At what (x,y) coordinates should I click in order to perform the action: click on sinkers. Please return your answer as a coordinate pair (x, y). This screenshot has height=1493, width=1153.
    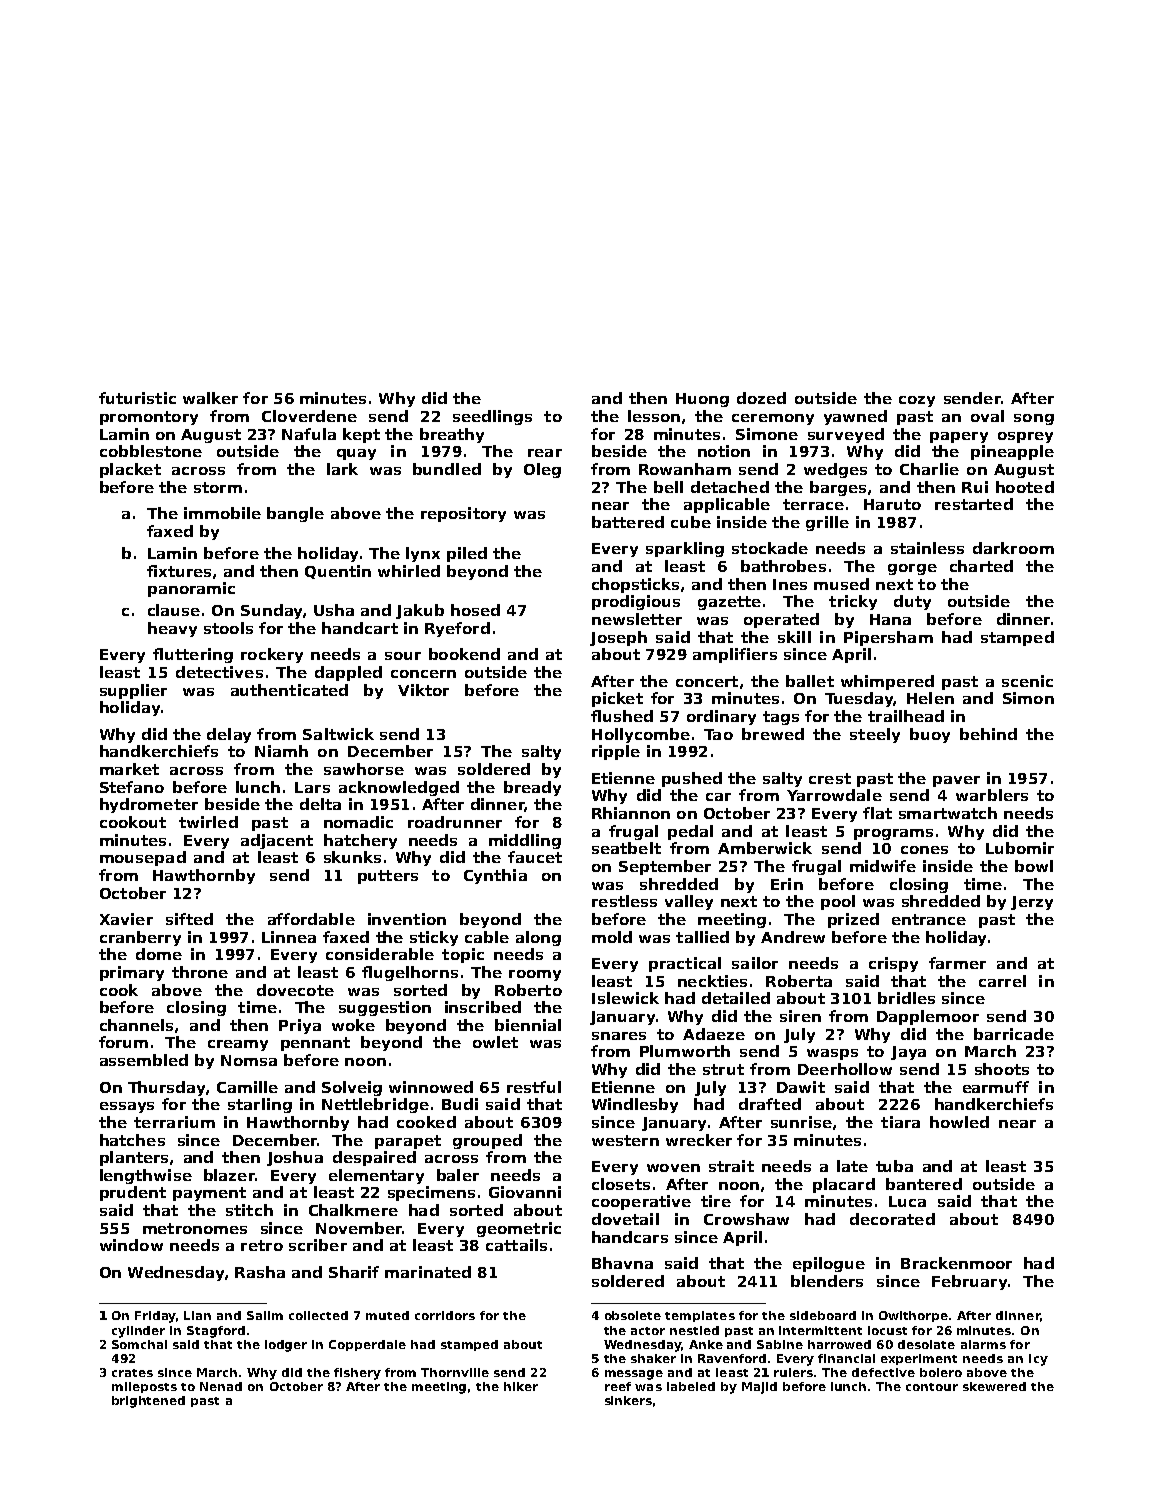
    Looking at the image, I should click on (628, 1400).
